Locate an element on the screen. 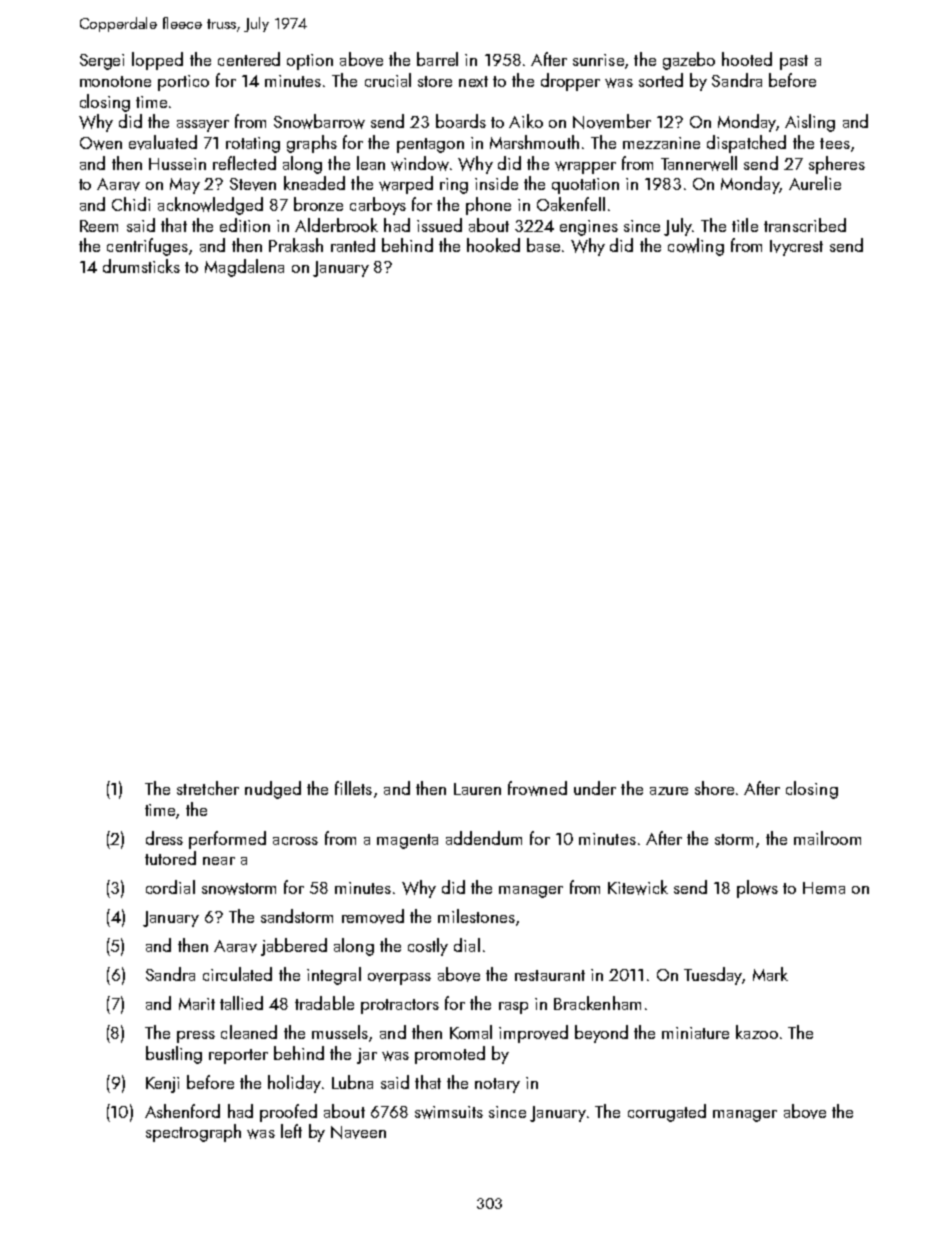 The image size is (952, 1233). Hema is located at coordinates (824, 888).
